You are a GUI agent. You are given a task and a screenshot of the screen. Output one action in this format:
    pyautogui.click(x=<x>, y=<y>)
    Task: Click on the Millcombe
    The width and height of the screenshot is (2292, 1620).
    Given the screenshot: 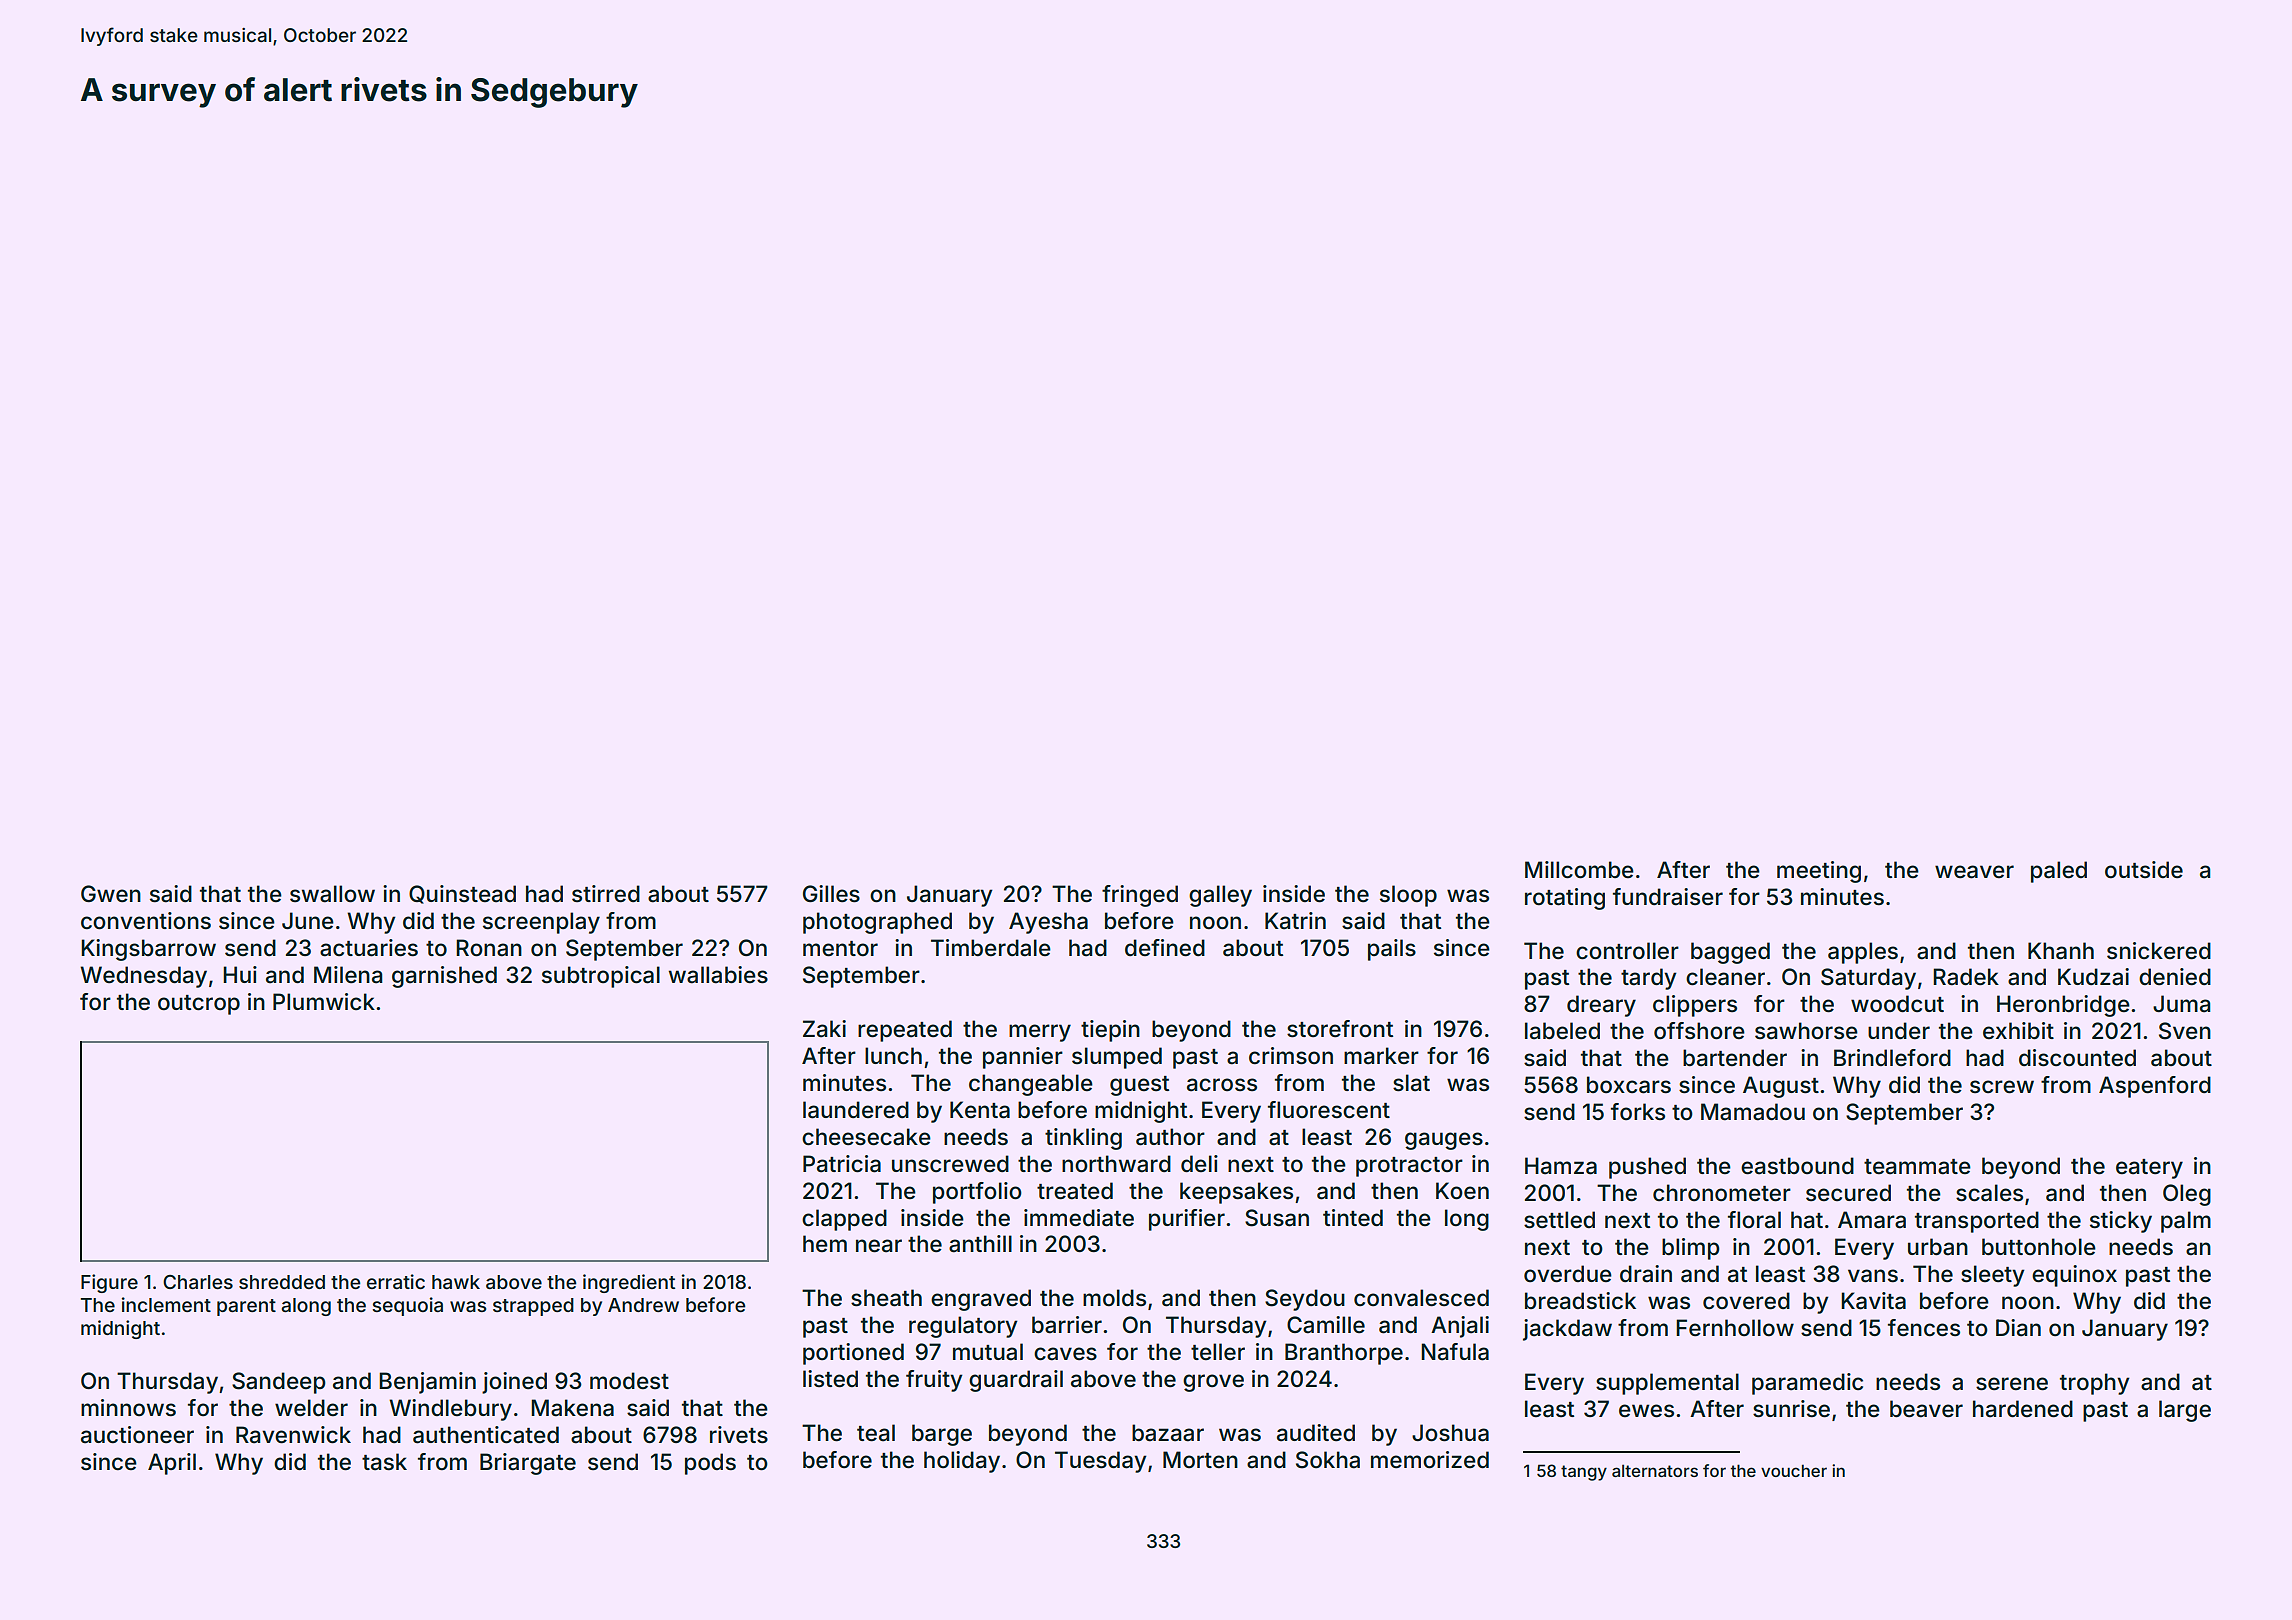 What is the action you would take?
    pyautogui.click(x=1579, y=870)
